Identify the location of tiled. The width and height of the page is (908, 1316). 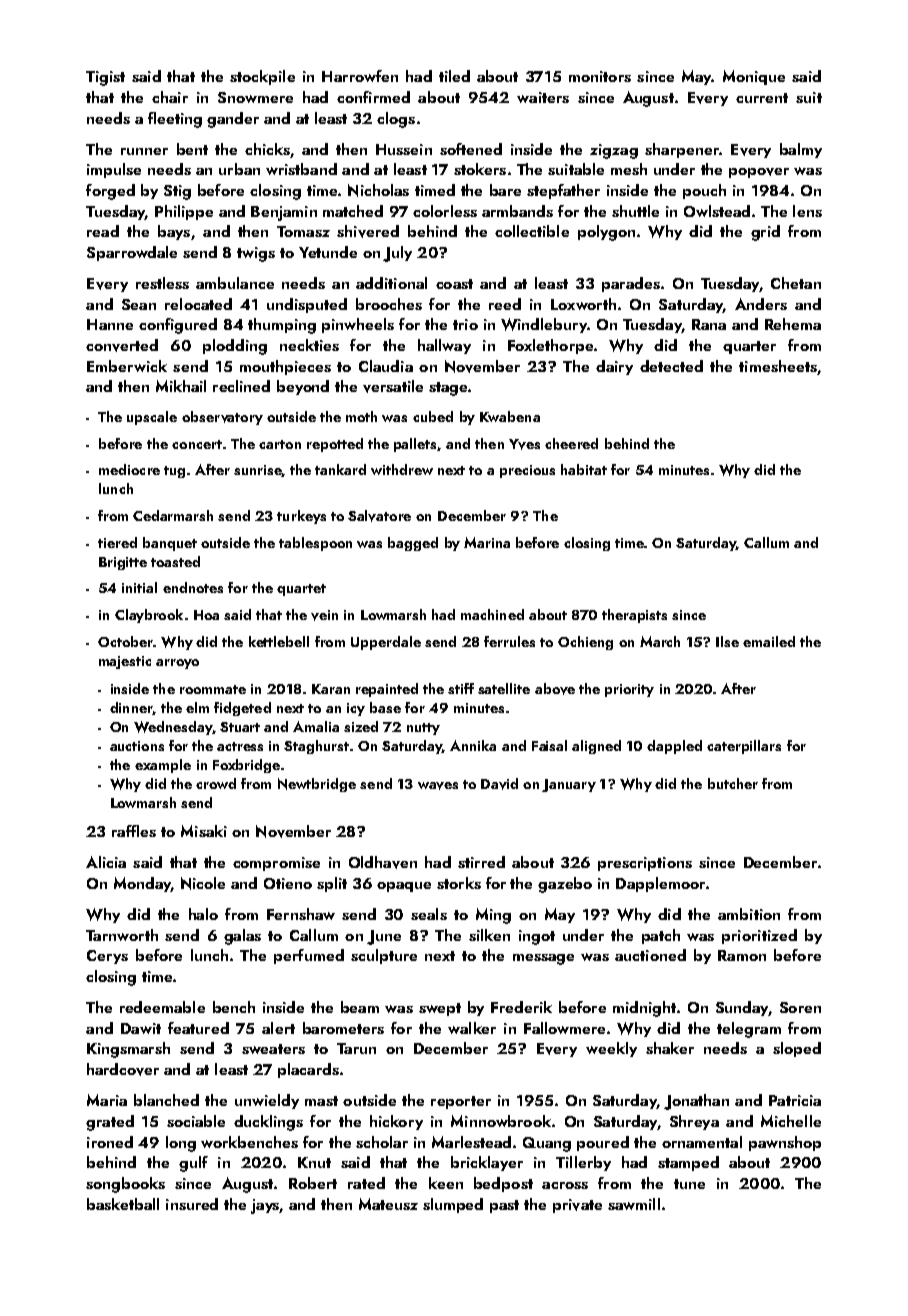
(454, 76).
